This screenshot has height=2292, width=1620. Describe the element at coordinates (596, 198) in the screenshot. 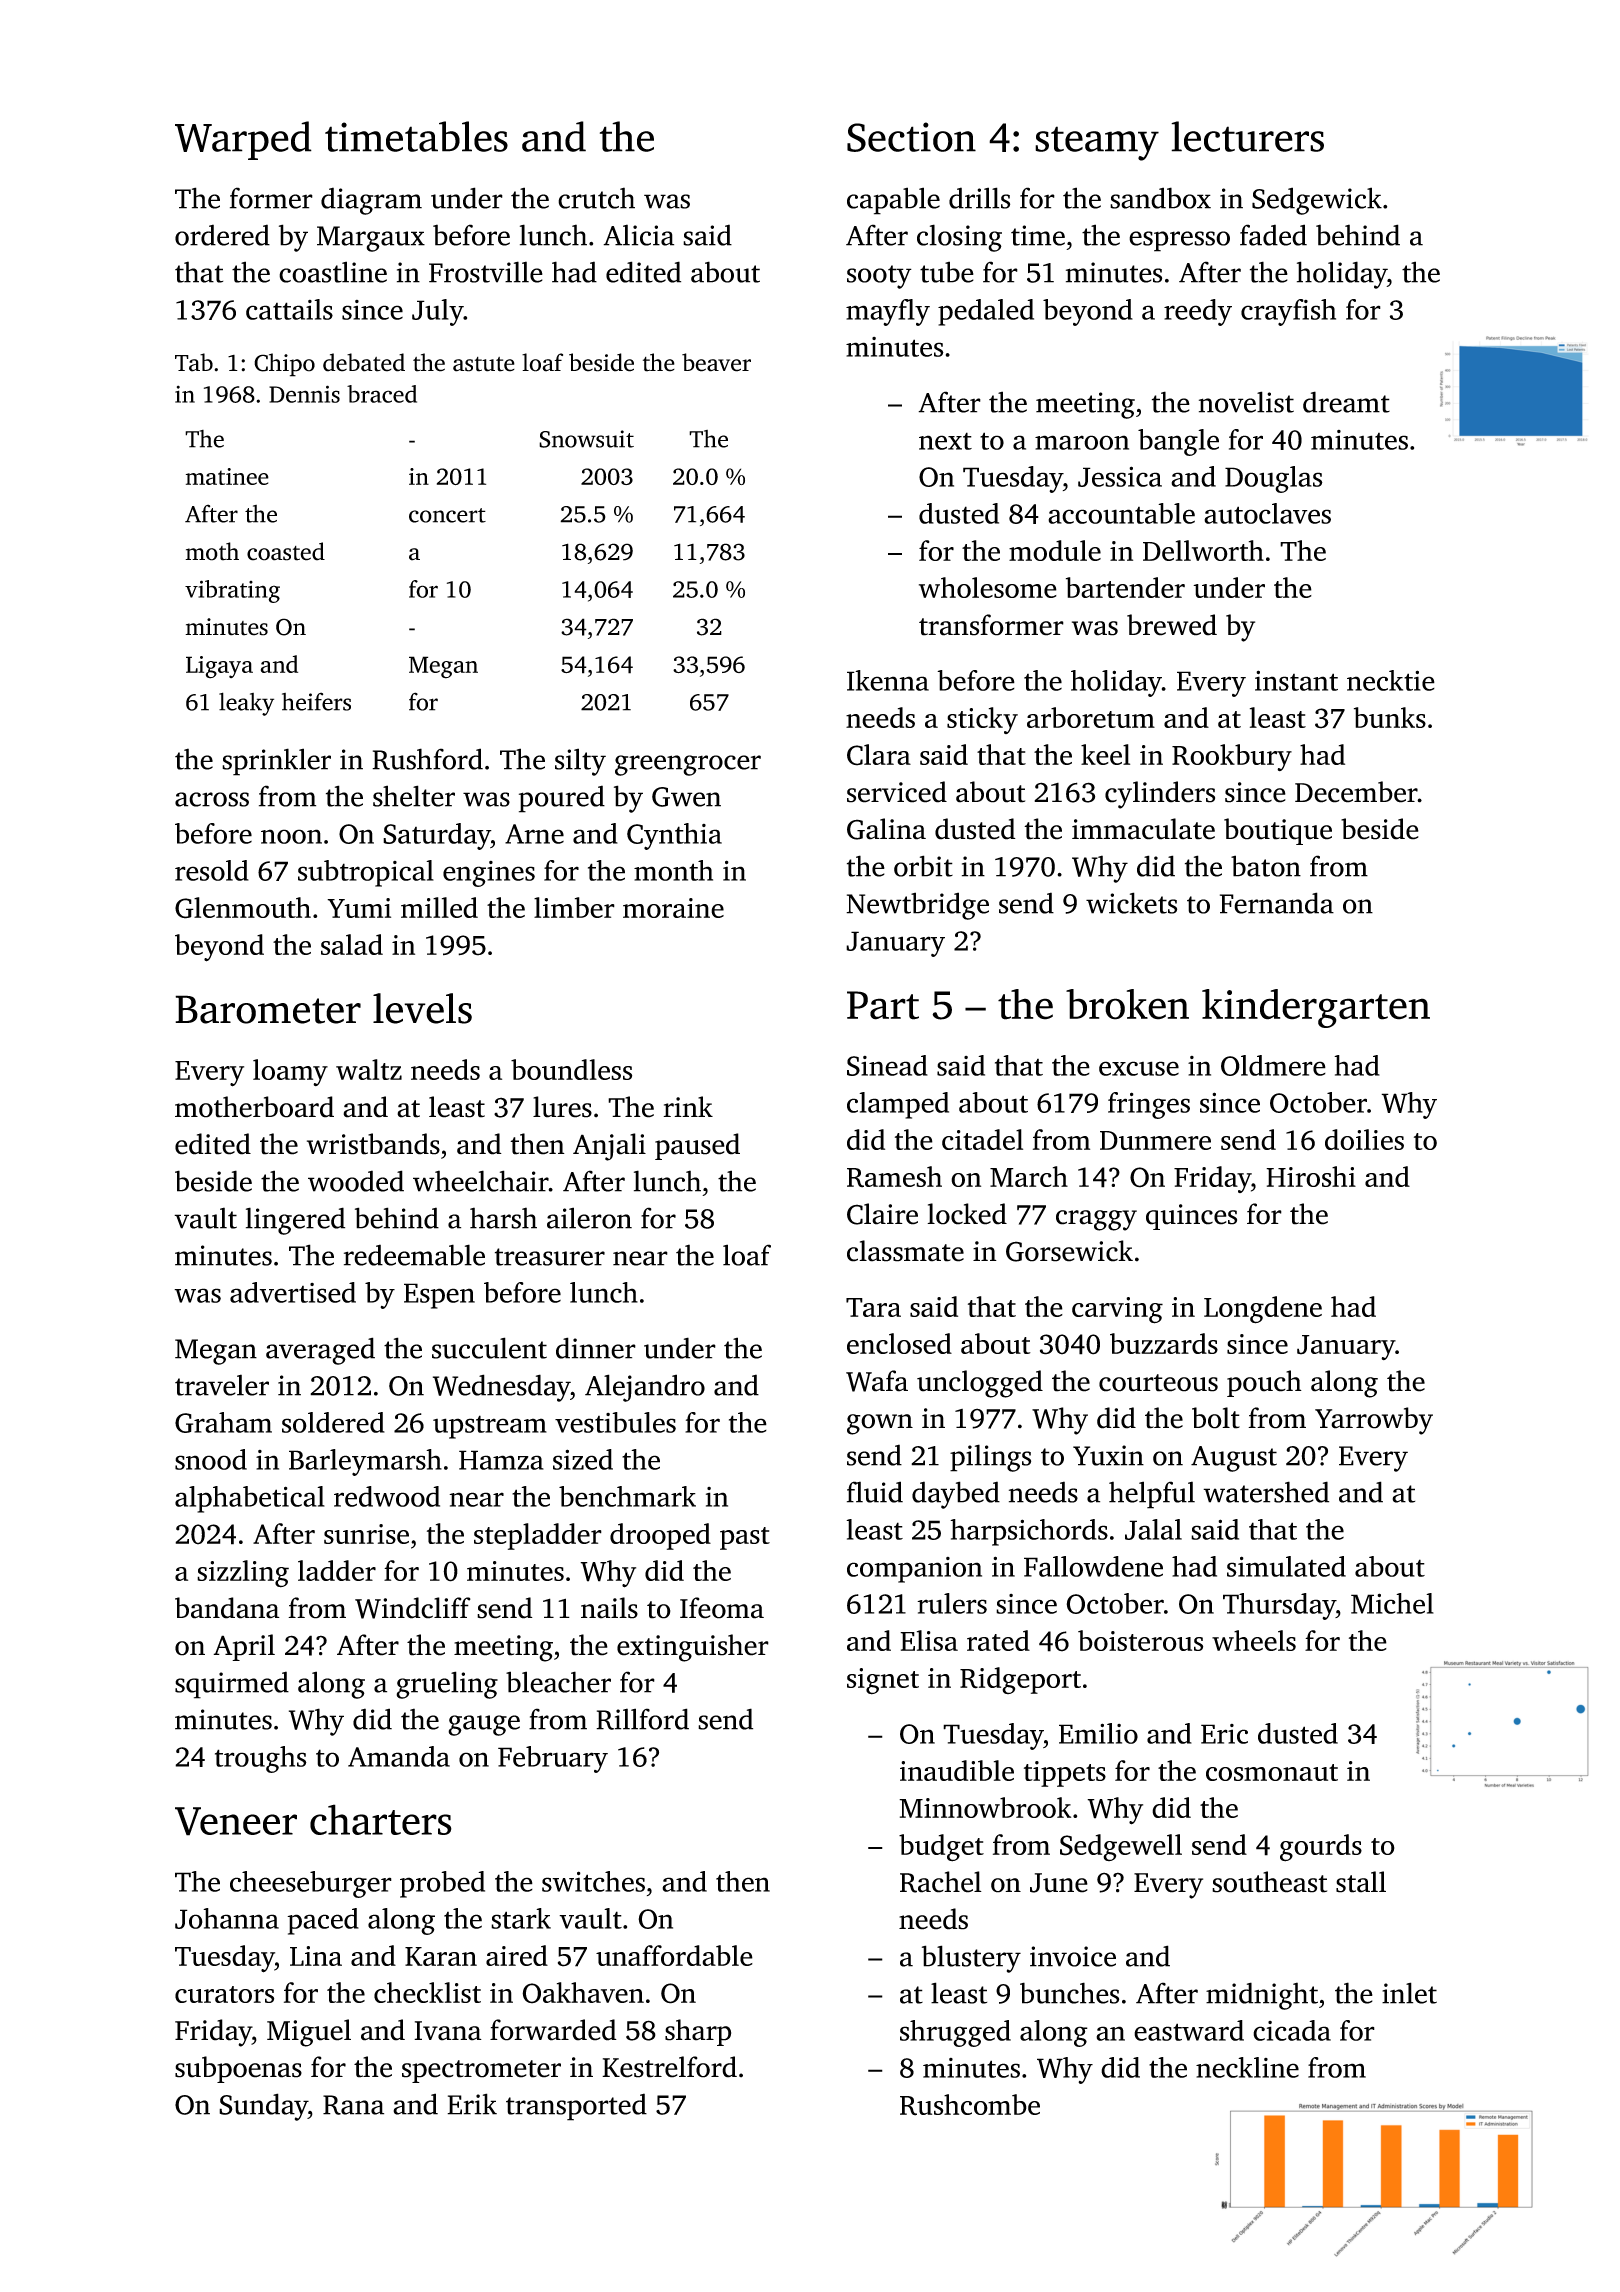

I see `crutch` at that location.
